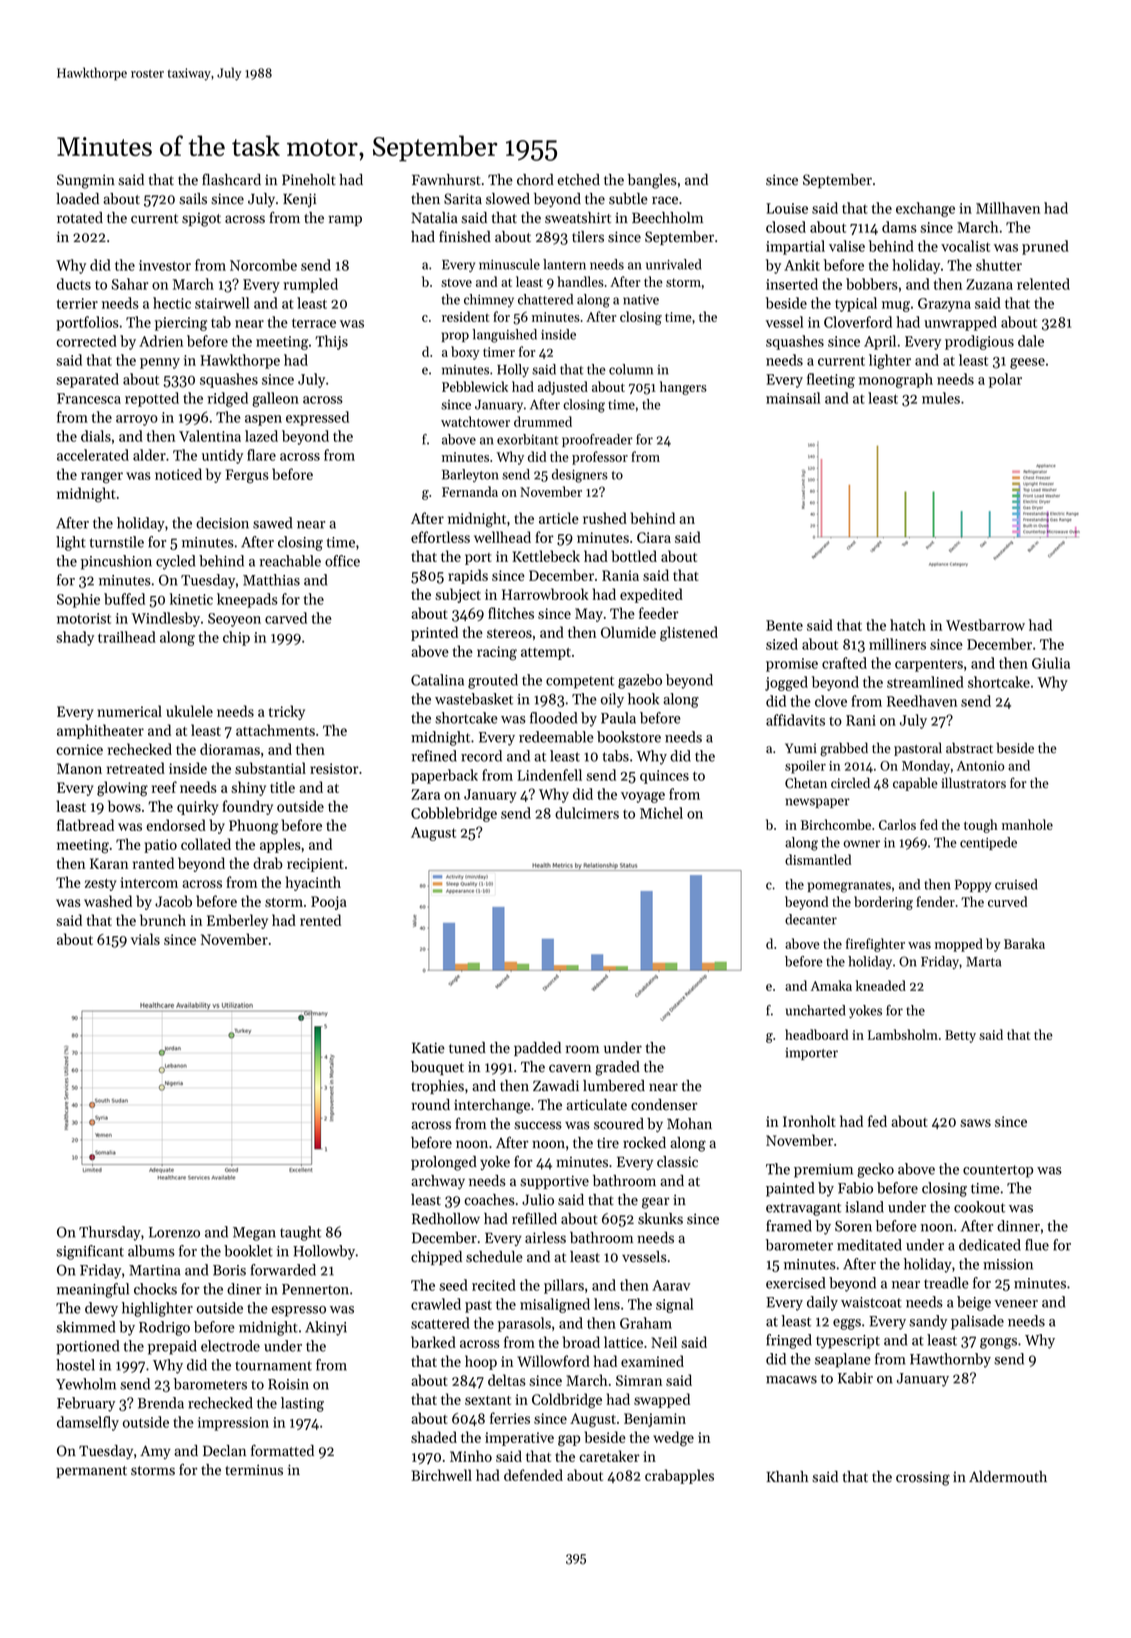 The image size is (1131, 1638). Describe the element at coordinates (145, 939) in the screenshot. I see `vials` at that location.
